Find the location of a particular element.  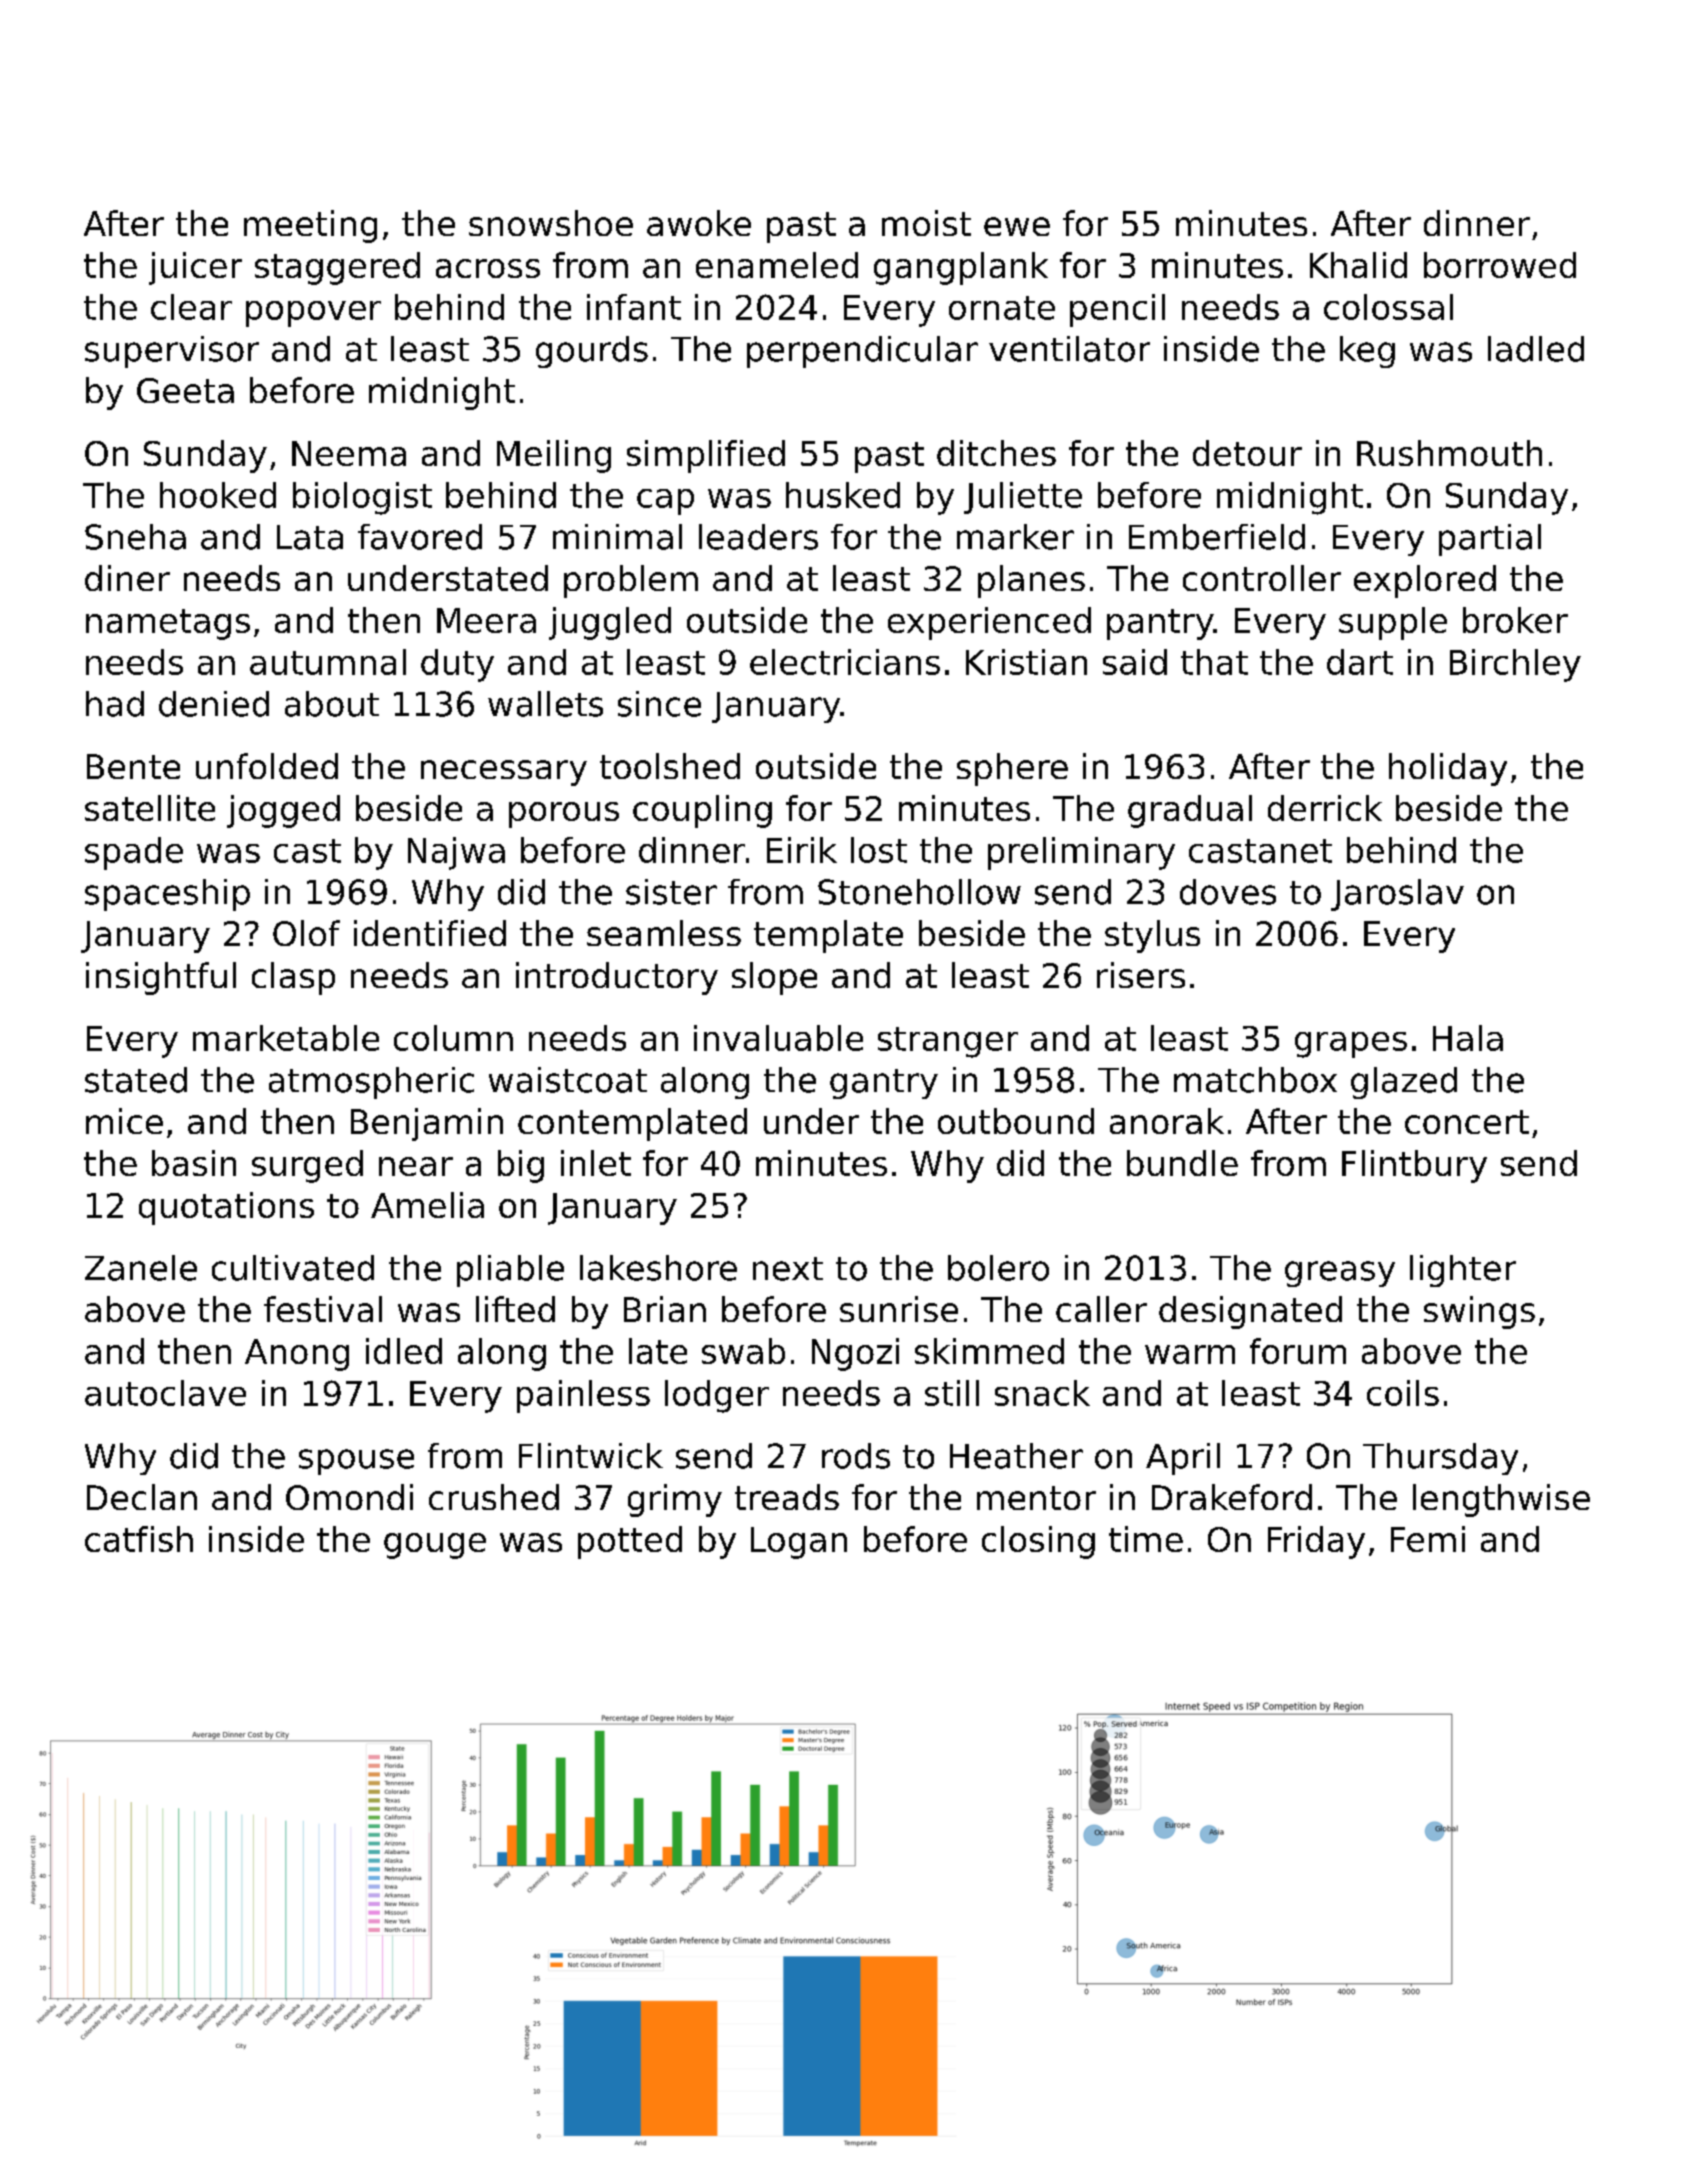

Geeta is located at coordinates (185, 390).
